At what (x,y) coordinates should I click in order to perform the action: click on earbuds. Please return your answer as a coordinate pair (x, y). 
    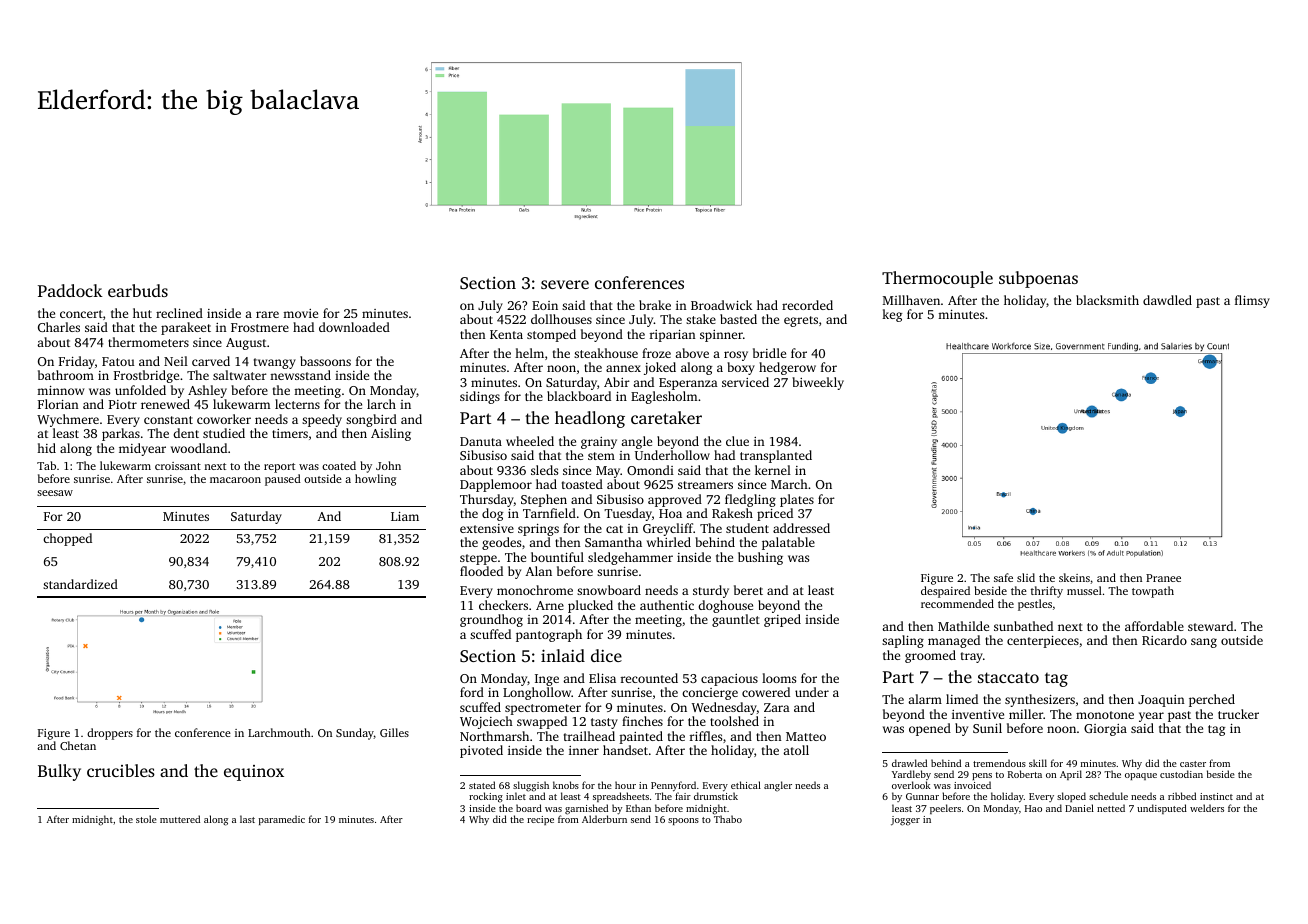
    Looking at the image, I should click on (138, 290).
